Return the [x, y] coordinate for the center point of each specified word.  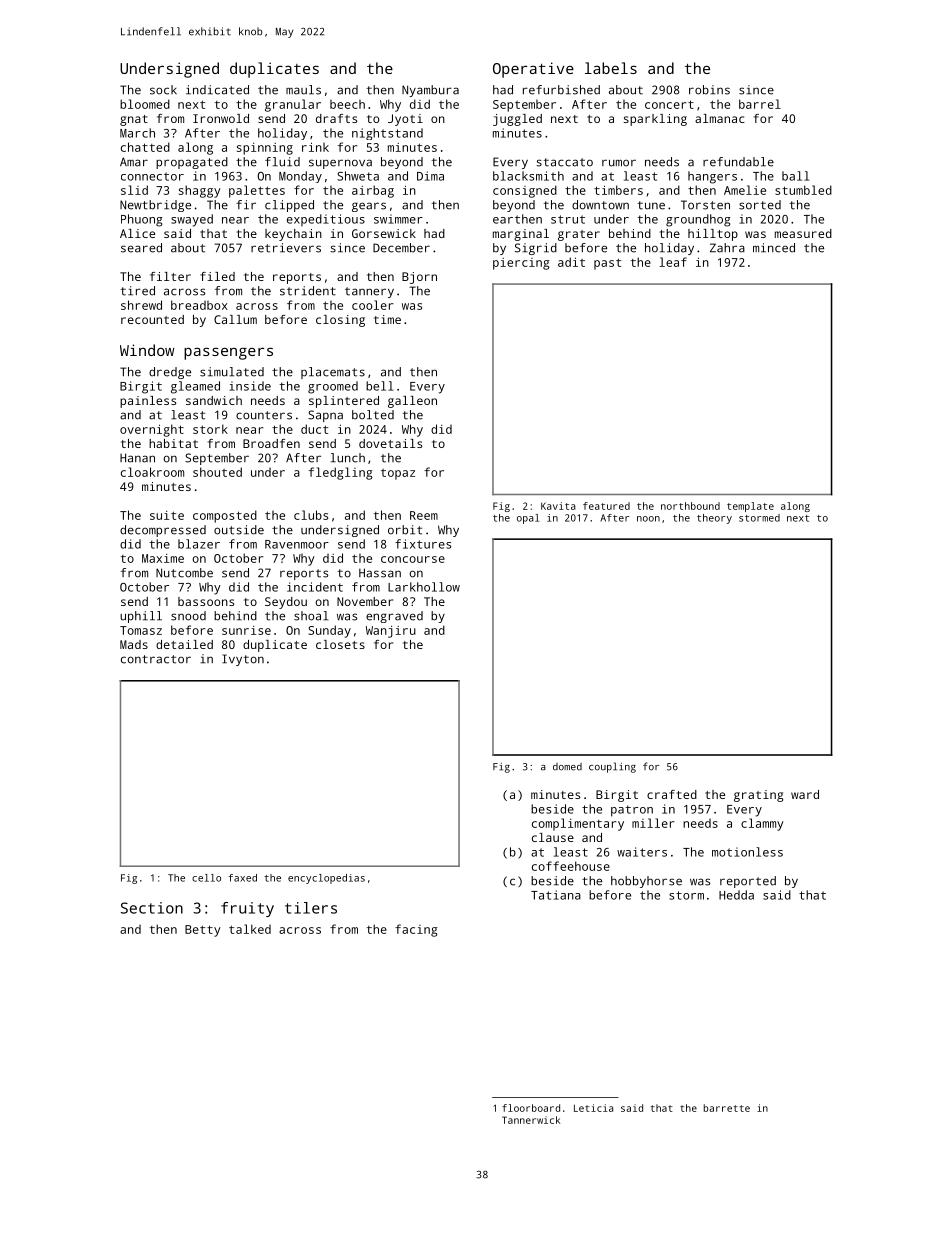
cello [206, 878]
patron [632, 811]
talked [250, 929]
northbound [690, 506]
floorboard [531, 1108]
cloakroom [152, 472]
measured [803, 233]
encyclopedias [326, 879]
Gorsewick [384, 233]
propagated [192, 163]
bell [380, 386]
